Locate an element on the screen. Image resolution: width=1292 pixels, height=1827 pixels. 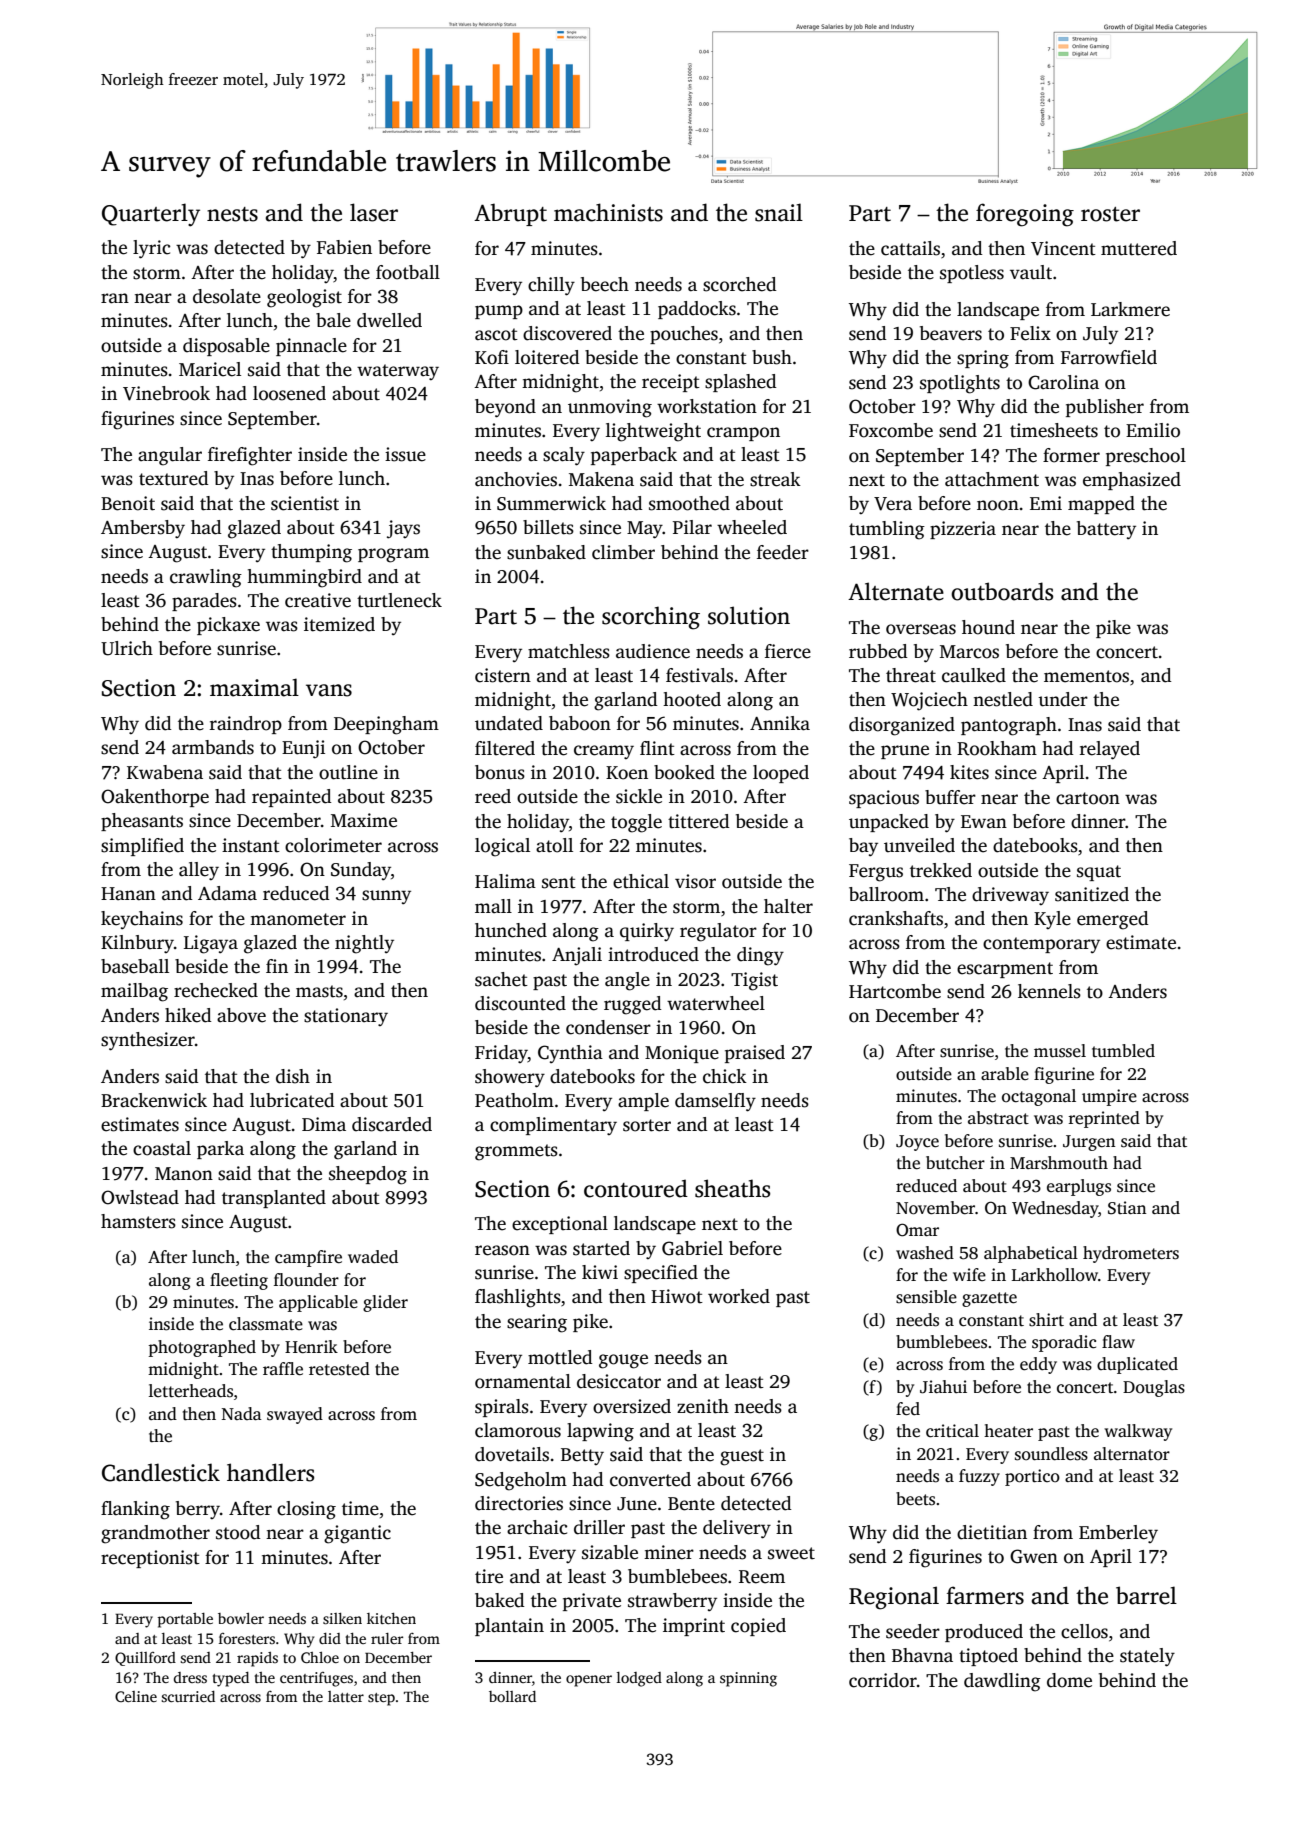
Ambersby is located at coordinates (143, 529).
